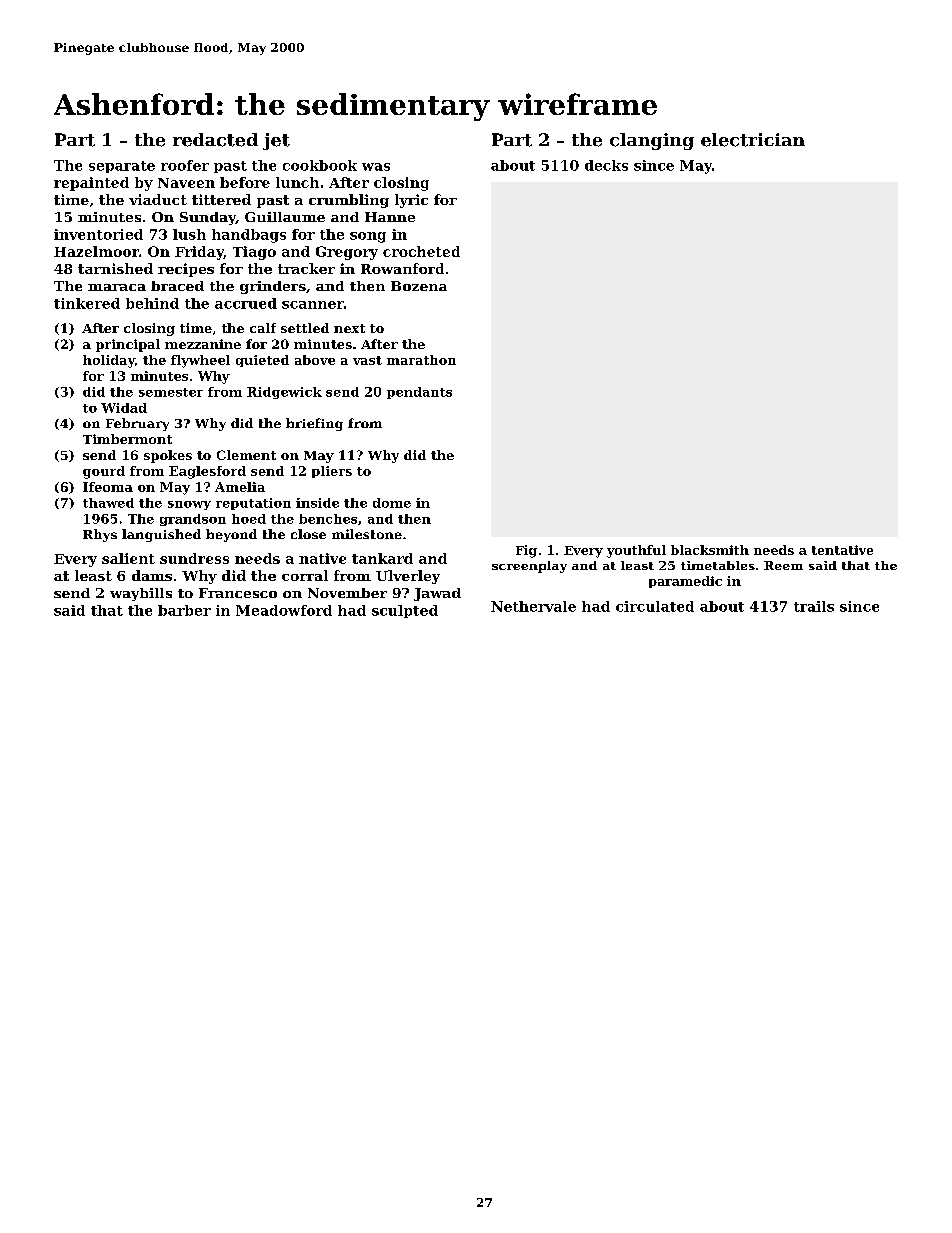 The height and width of the screenshot is (1233, 952). I want to click on Bozena, so click(419, 286).
